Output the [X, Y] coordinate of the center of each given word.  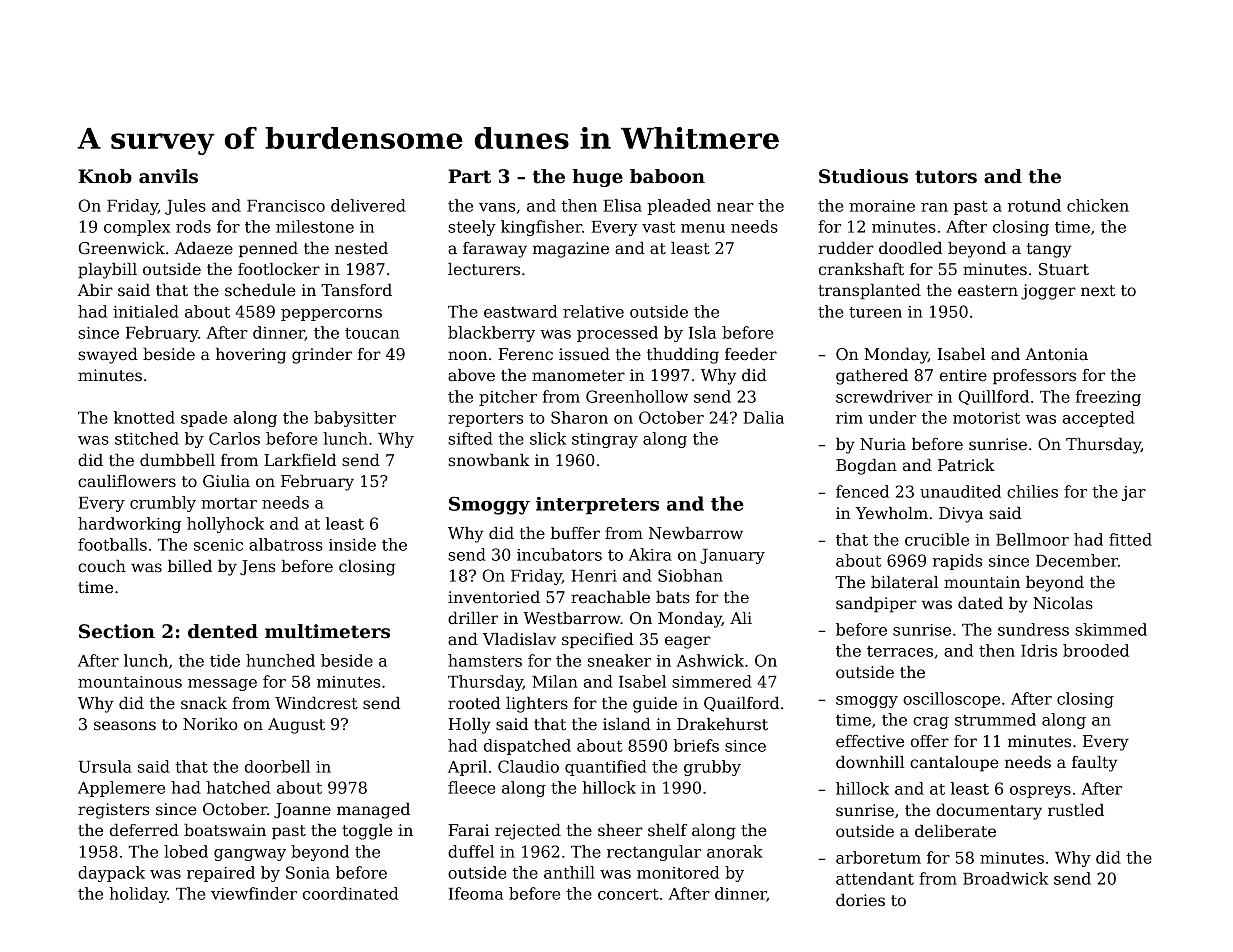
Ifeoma [476, 893]
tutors [946, 177]
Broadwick [1005, 878]
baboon [667, 176]
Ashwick [710, 660]
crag [931, 723]
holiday [138, 895]
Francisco [286, 206]
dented [223, 631]
